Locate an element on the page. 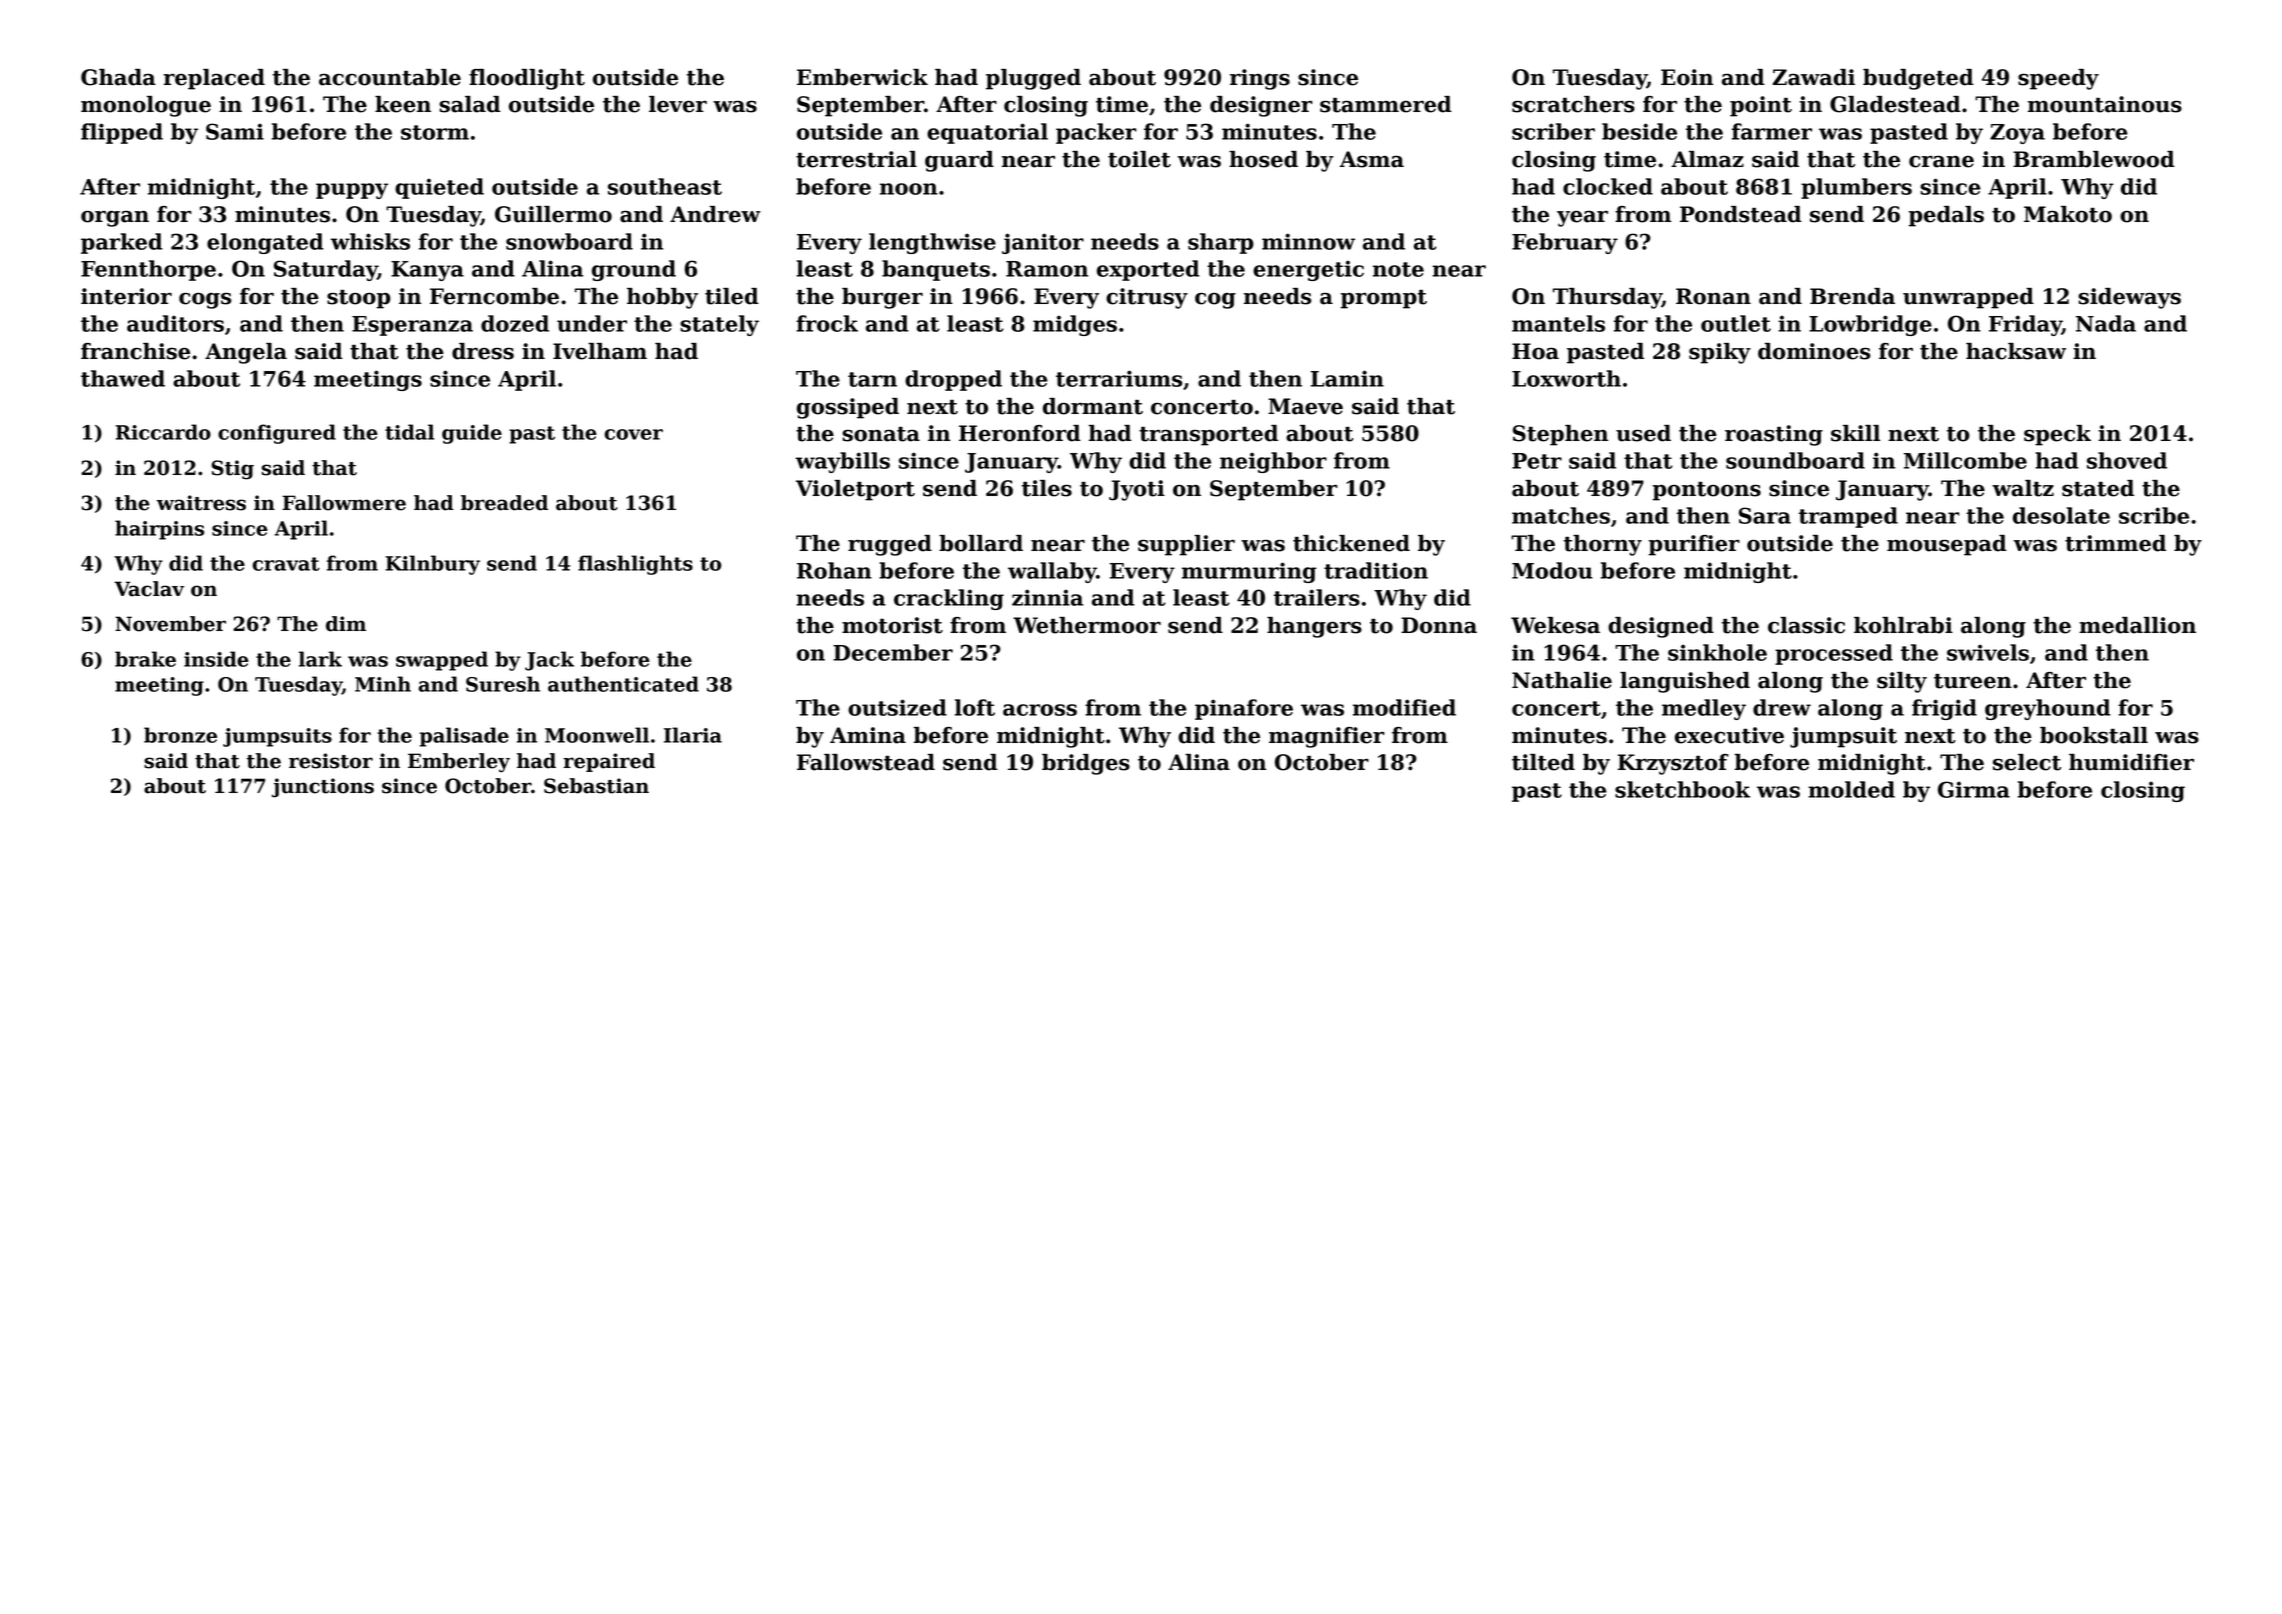 The height and width of the image is (1614, 2282). Ghada is located at coordinates (118, 77).
